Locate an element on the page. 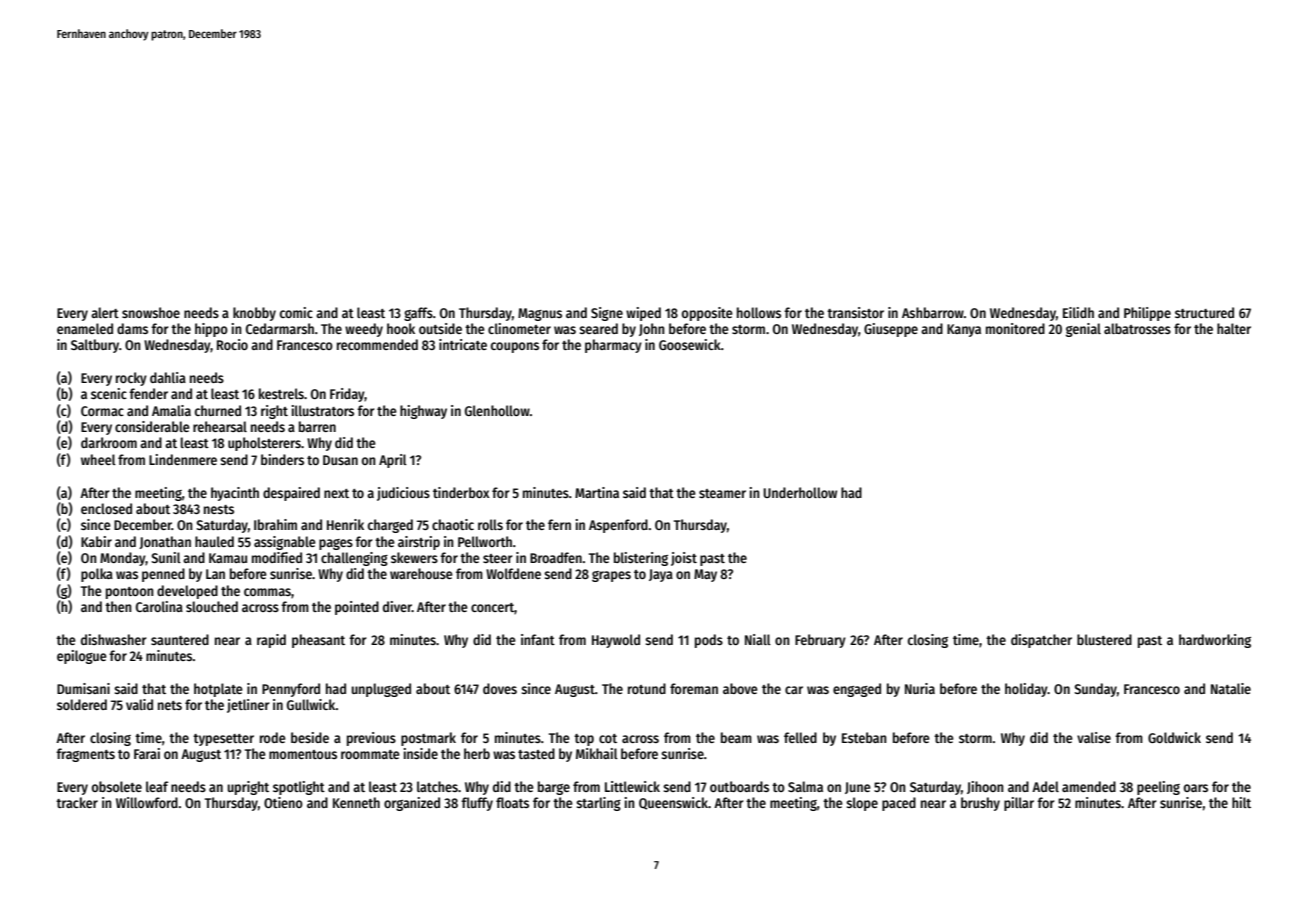 This page has width=1308, height=924. Ashbarrow is located at coordinates (933, 312).
